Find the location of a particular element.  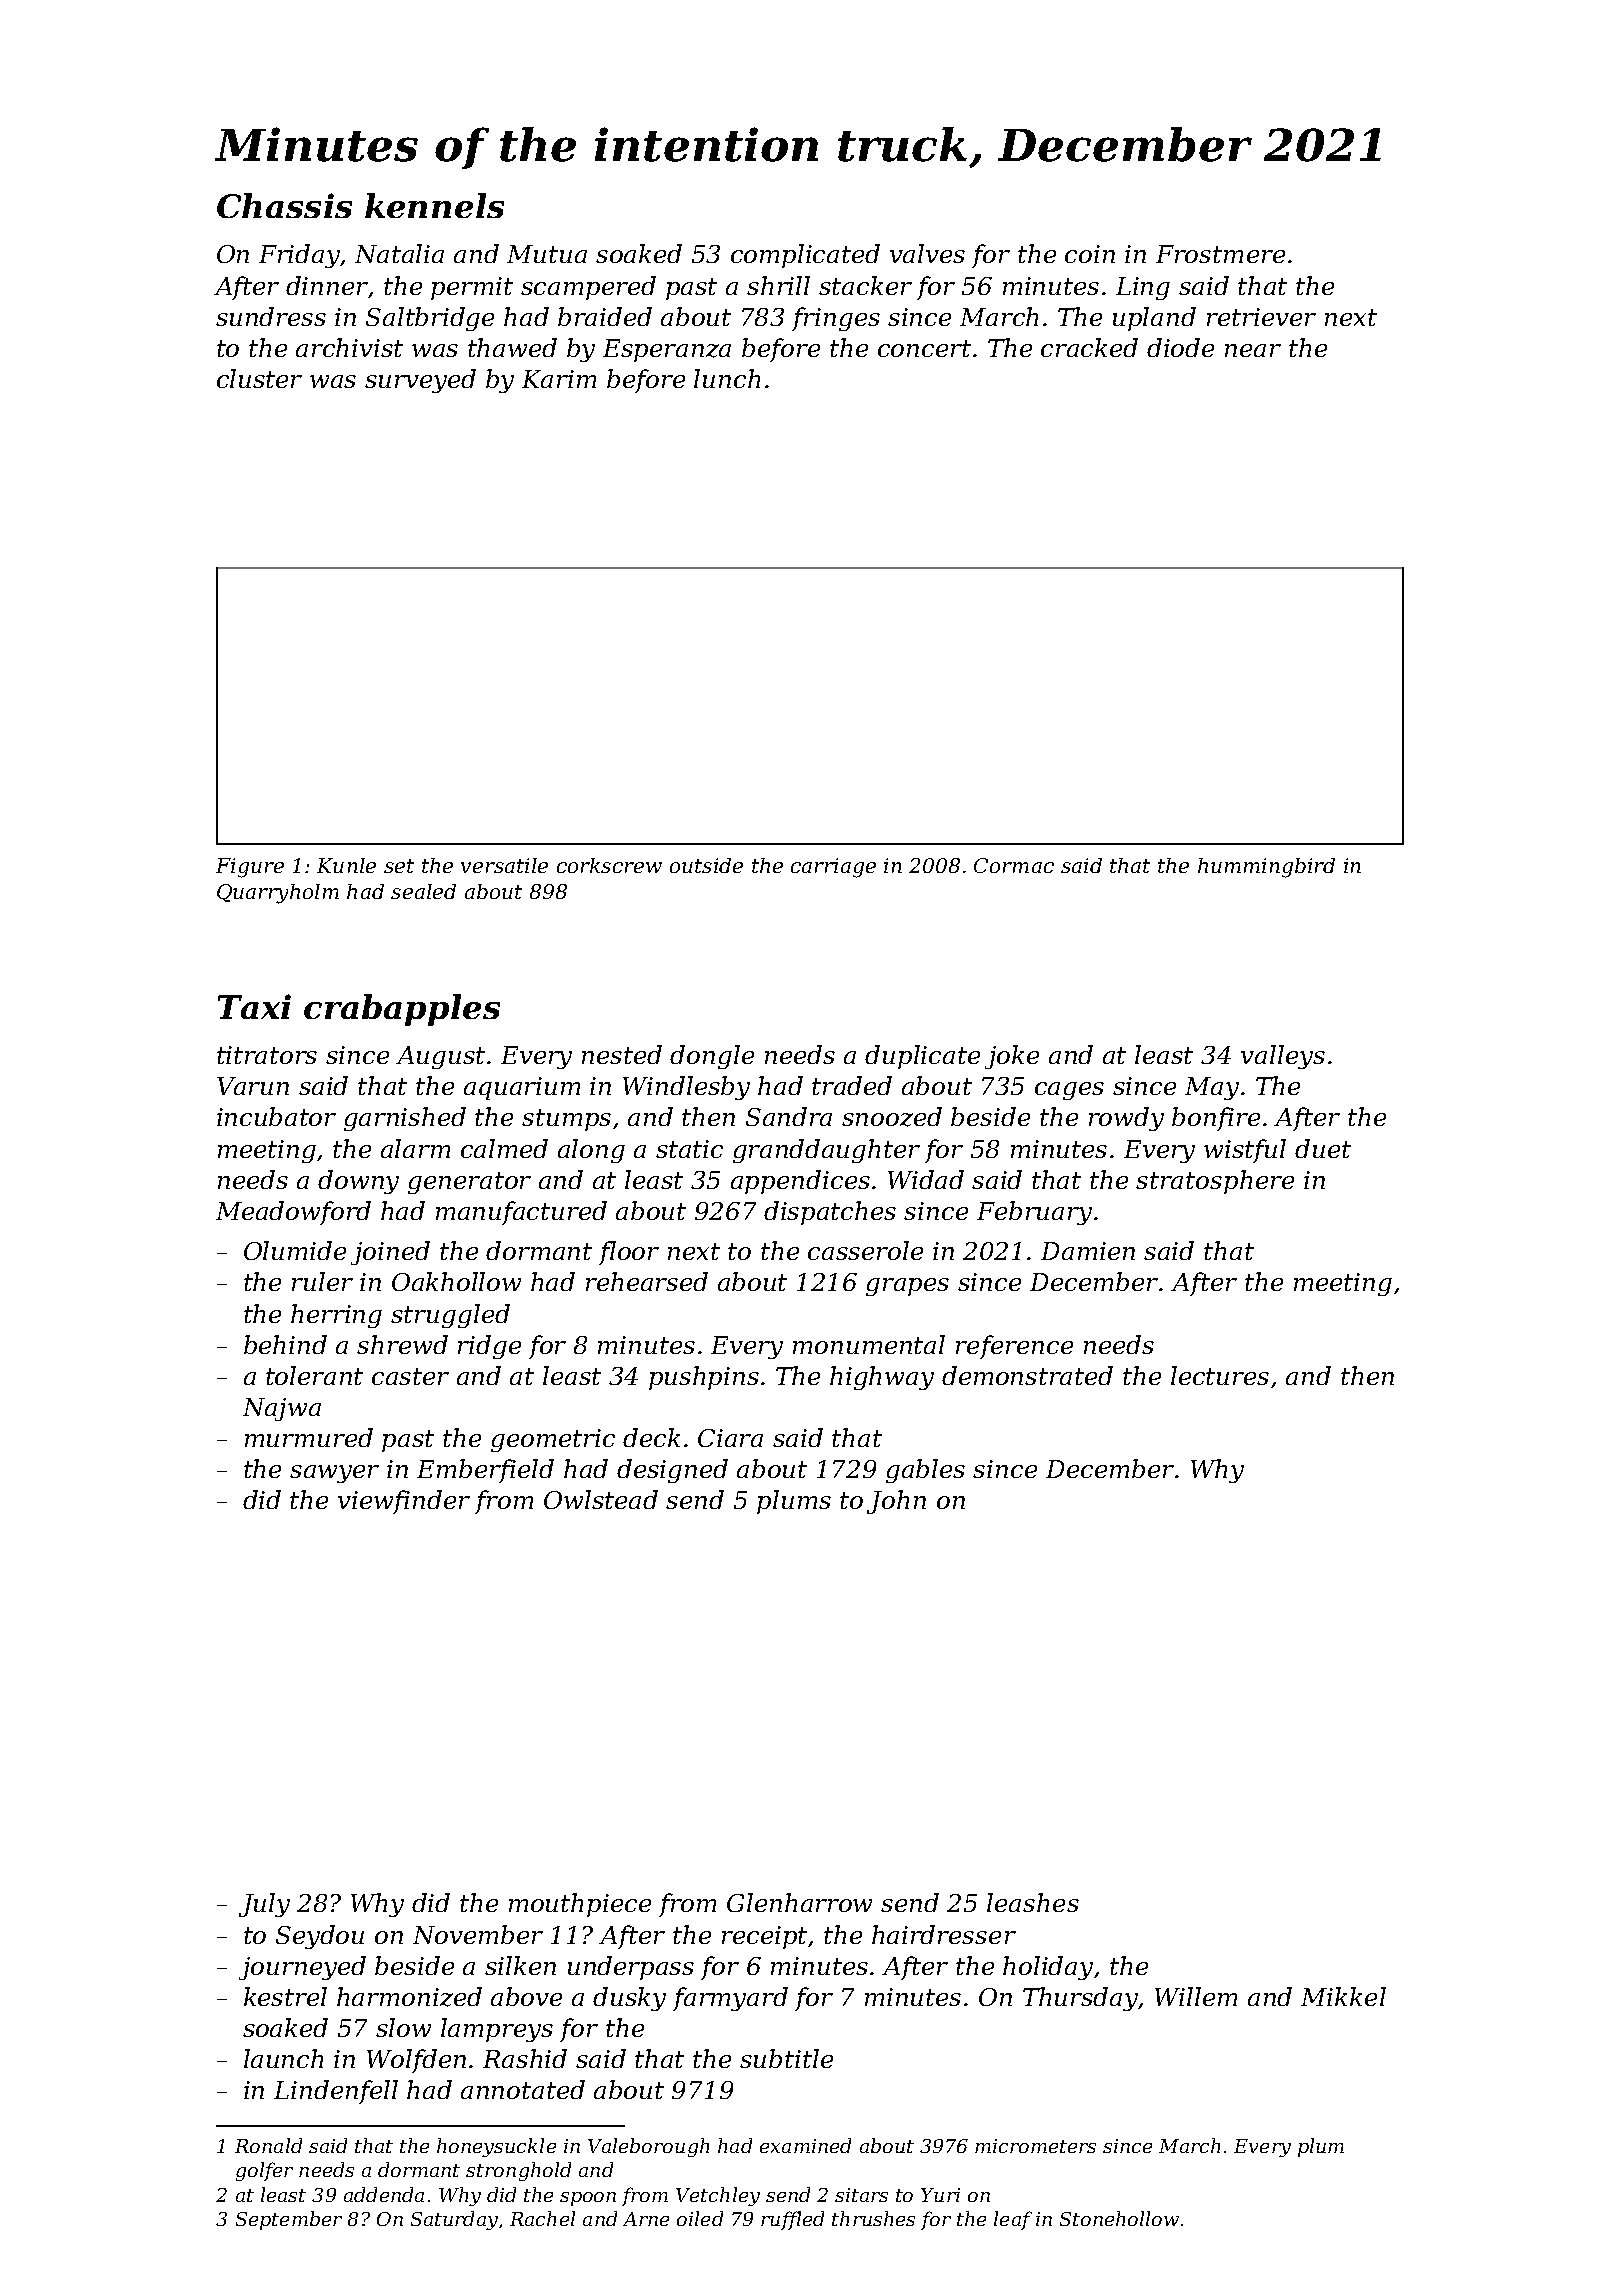

Mutua is located at coordinates (547, 254).
